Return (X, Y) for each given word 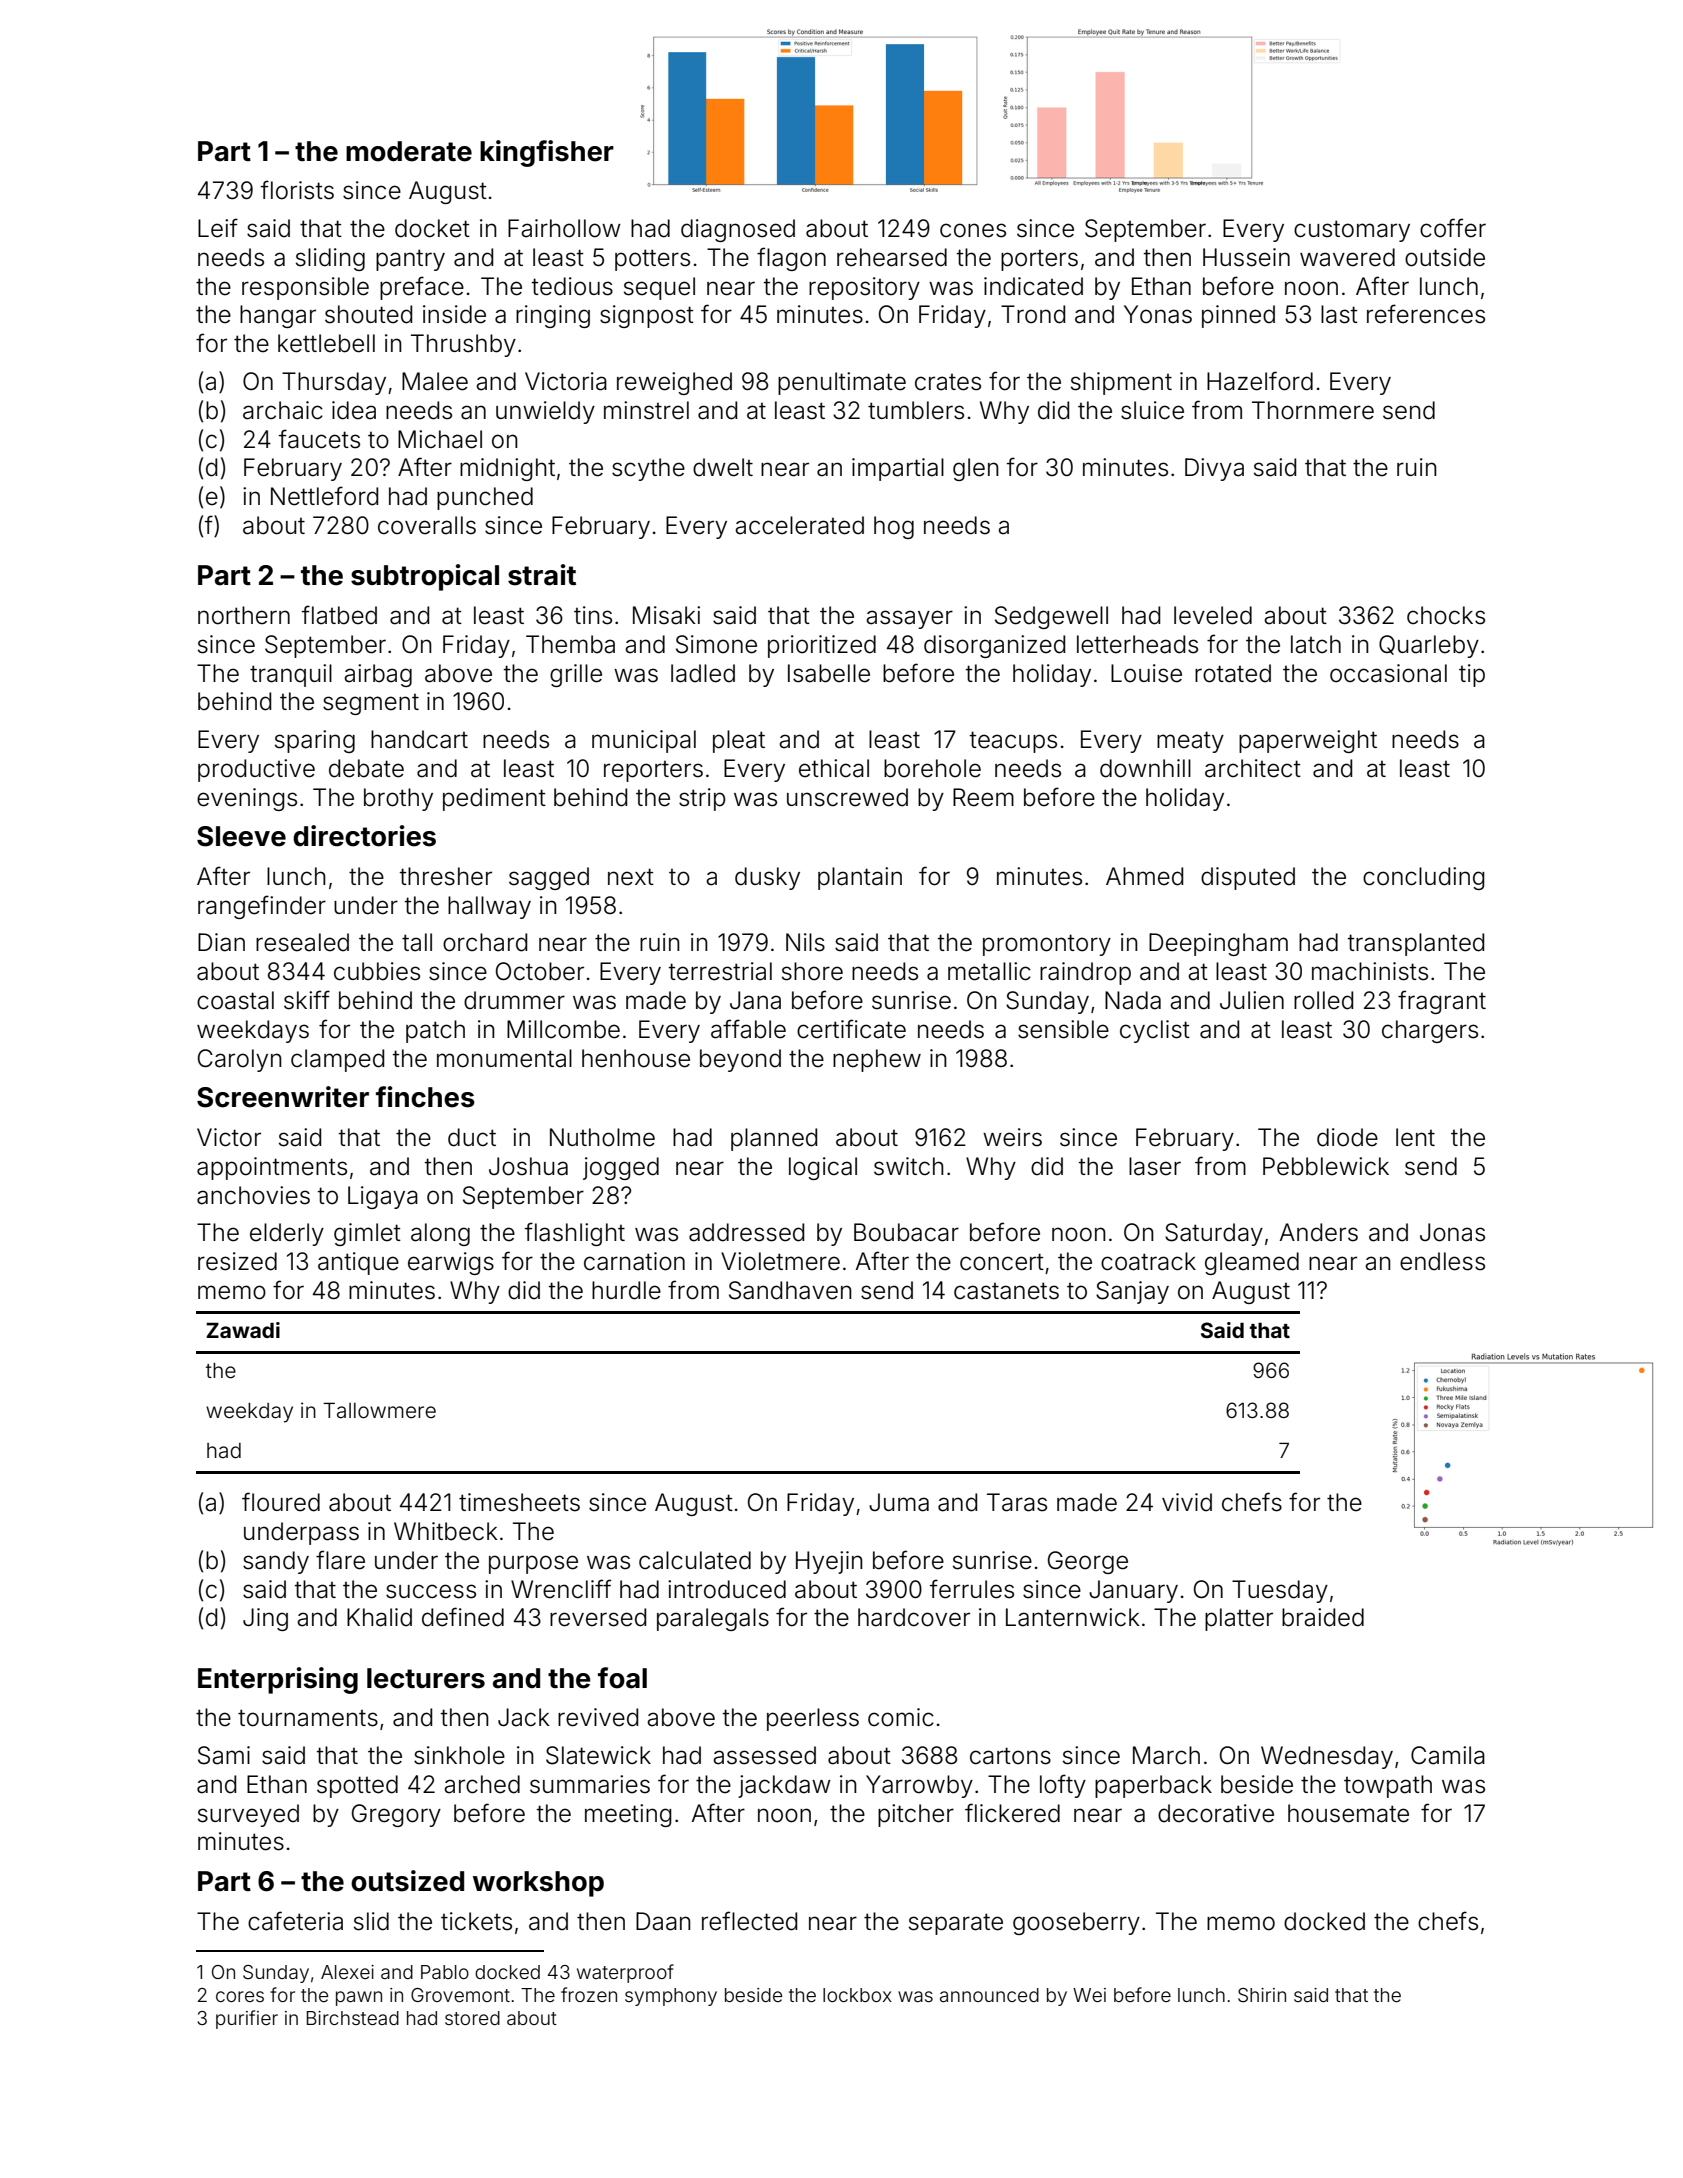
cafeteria (295, 1921)
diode (1347, 1137)
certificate (851, 1029)
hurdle (626, 1290)
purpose (533, 1564)
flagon (791, 259)
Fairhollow (564, 228)
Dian (221, 942)
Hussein (1246, 257)
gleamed (1252, 1263)
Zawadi (243, 1330)
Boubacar (906, 1232)
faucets (319, 439)
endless (1442, 1261)
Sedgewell (1051, 617)
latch (1316, 644)
